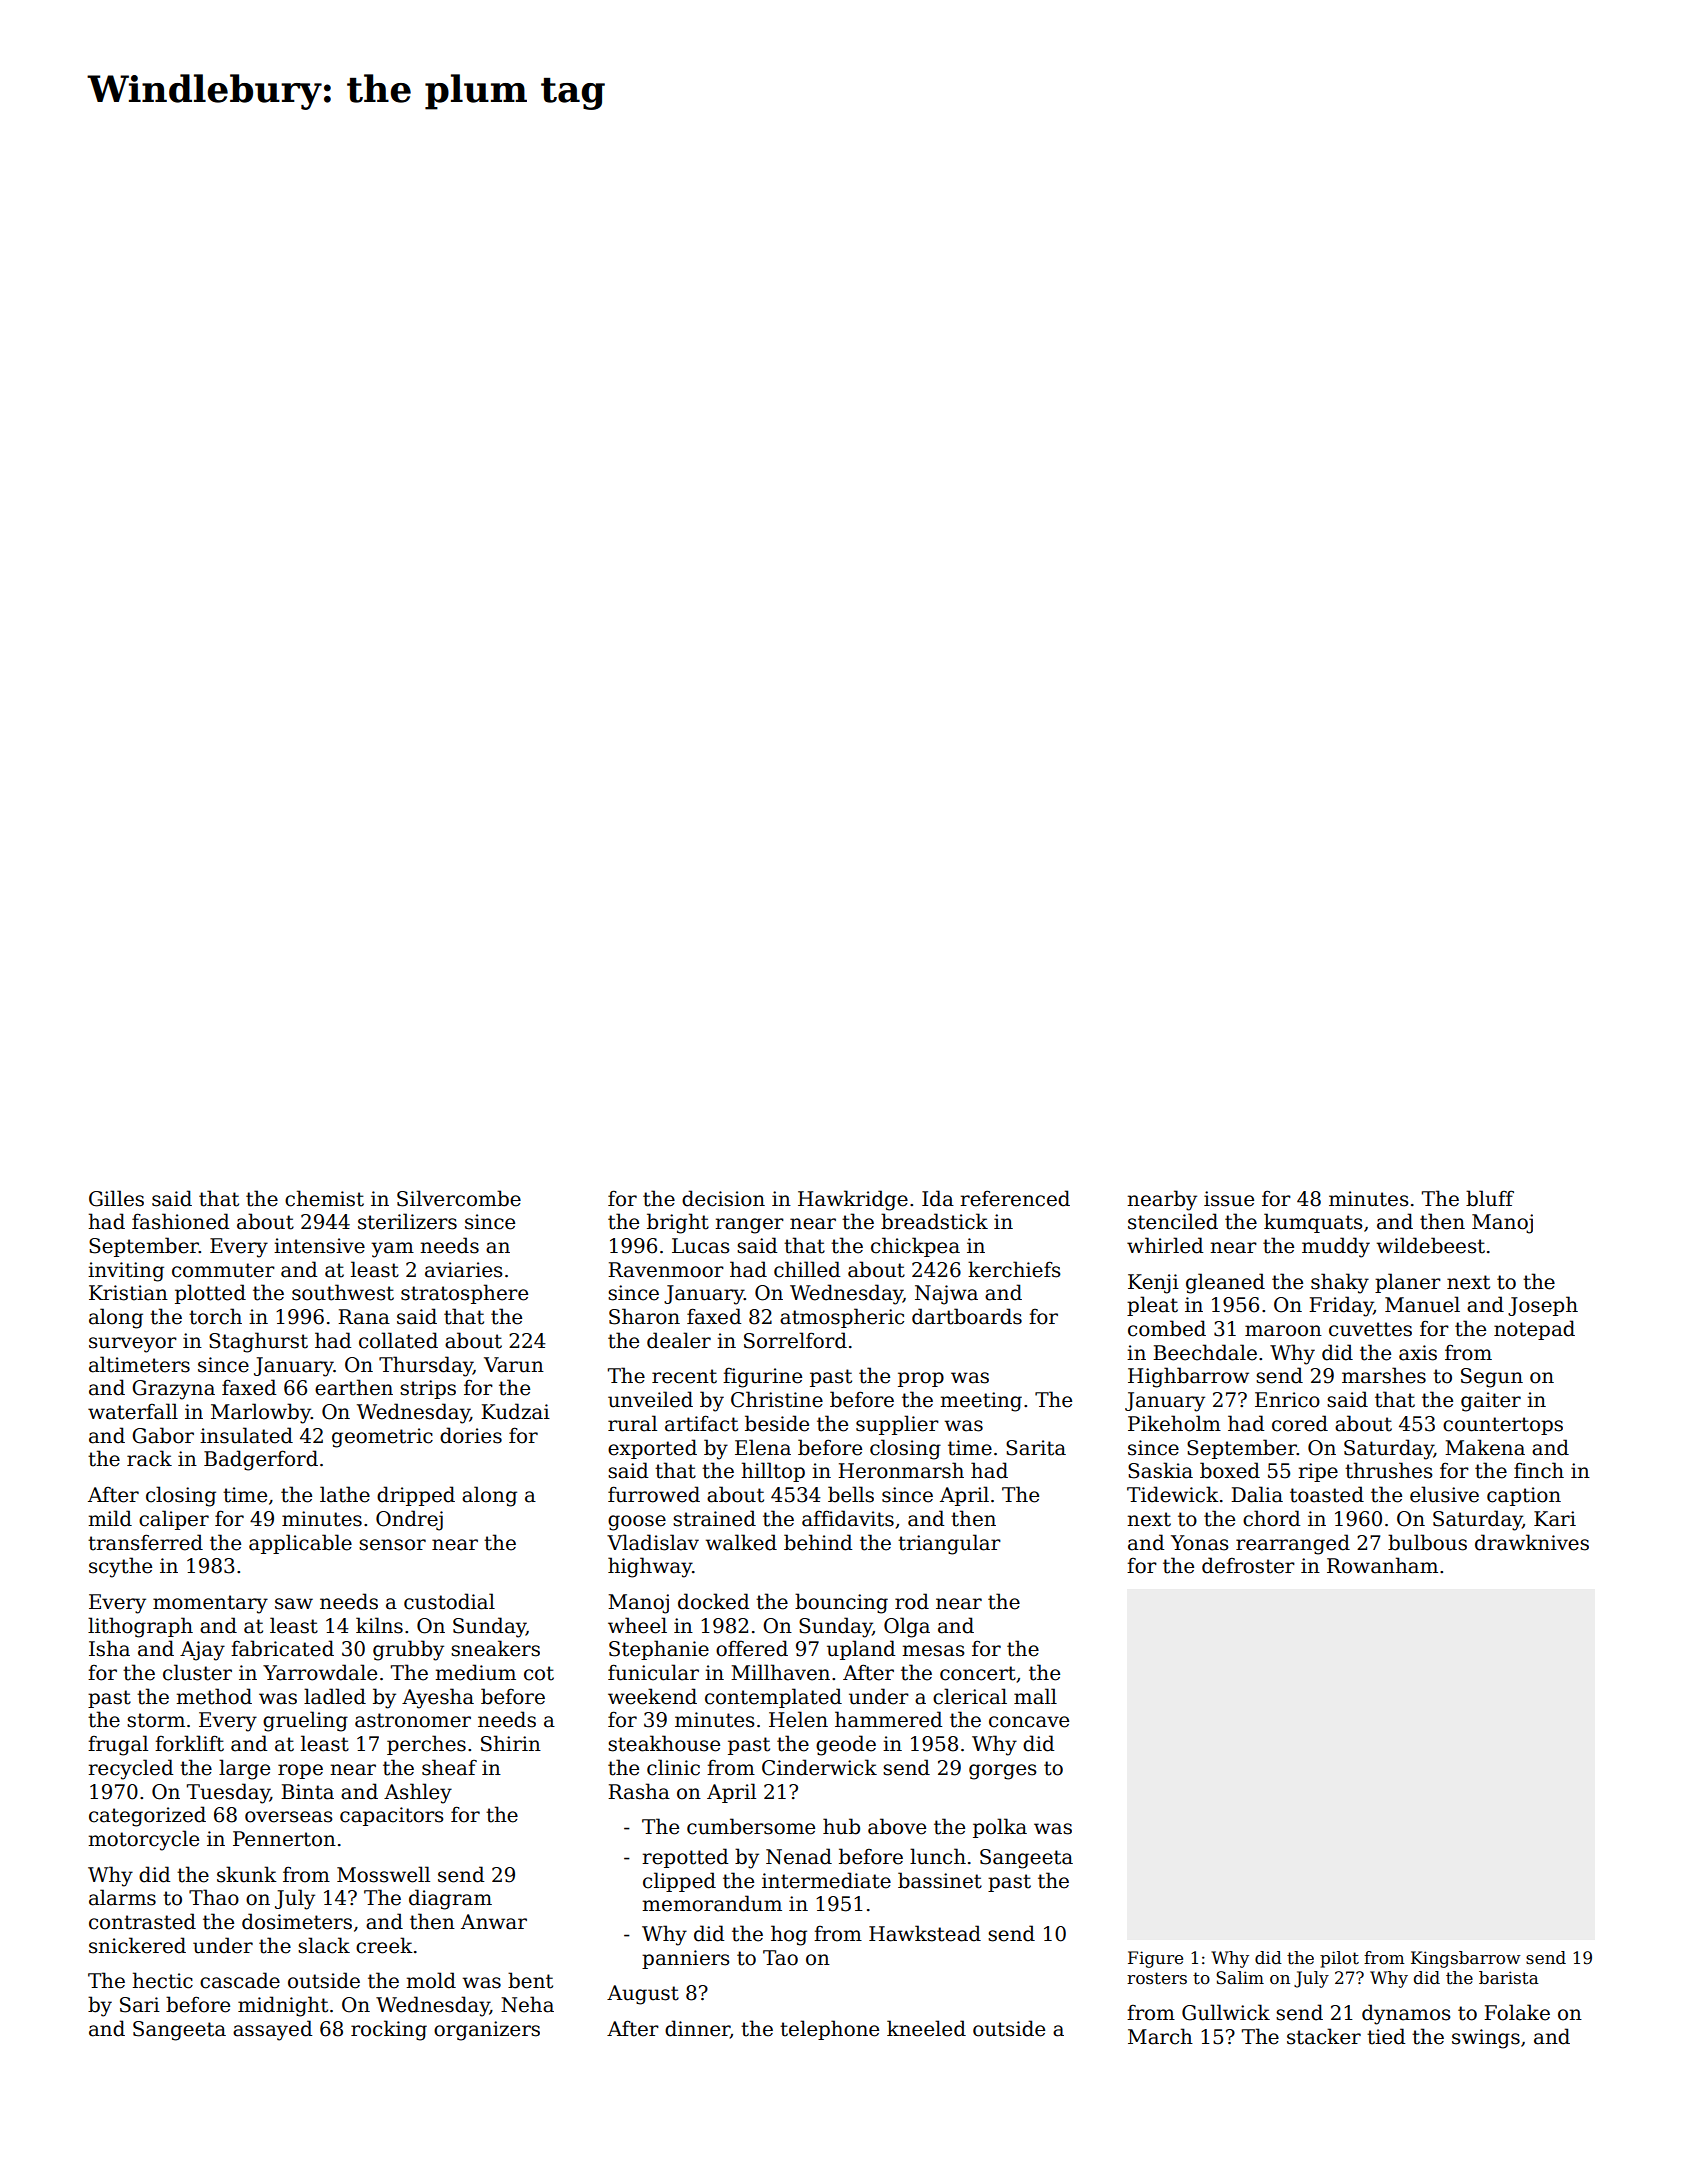  I want to click on pleat, so click(1152, 1306).
